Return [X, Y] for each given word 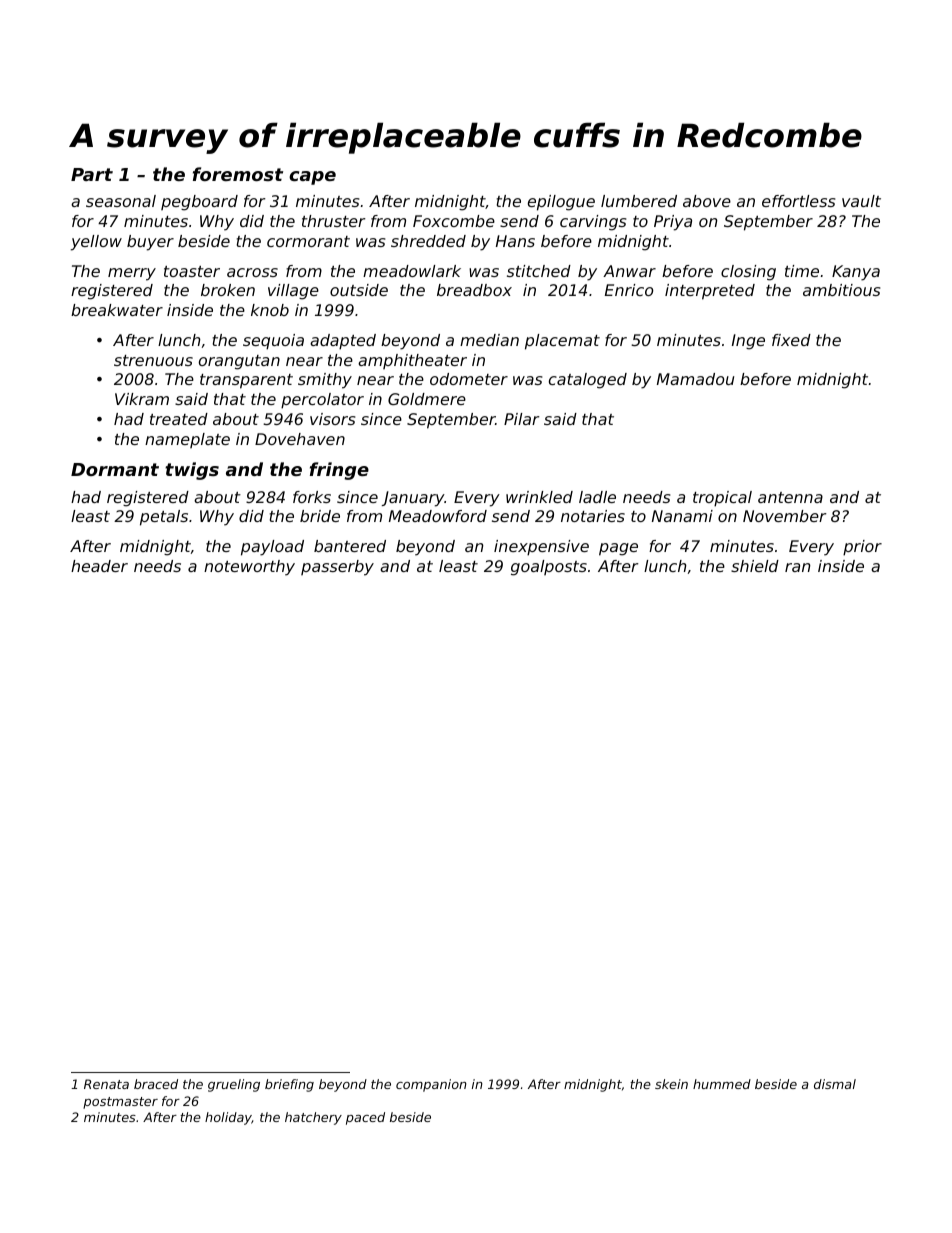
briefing [289, 1085]
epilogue [561, 203]
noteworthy [249, 568]
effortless [798, 201]
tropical [722, 499]
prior [862, 548]
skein [671, 1084]
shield [755, 566]
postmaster [120, 1103]
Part [92, 174]
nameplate [187, 440]
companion [431, 1085]
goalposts [549, 568]
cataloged [588, 381]
